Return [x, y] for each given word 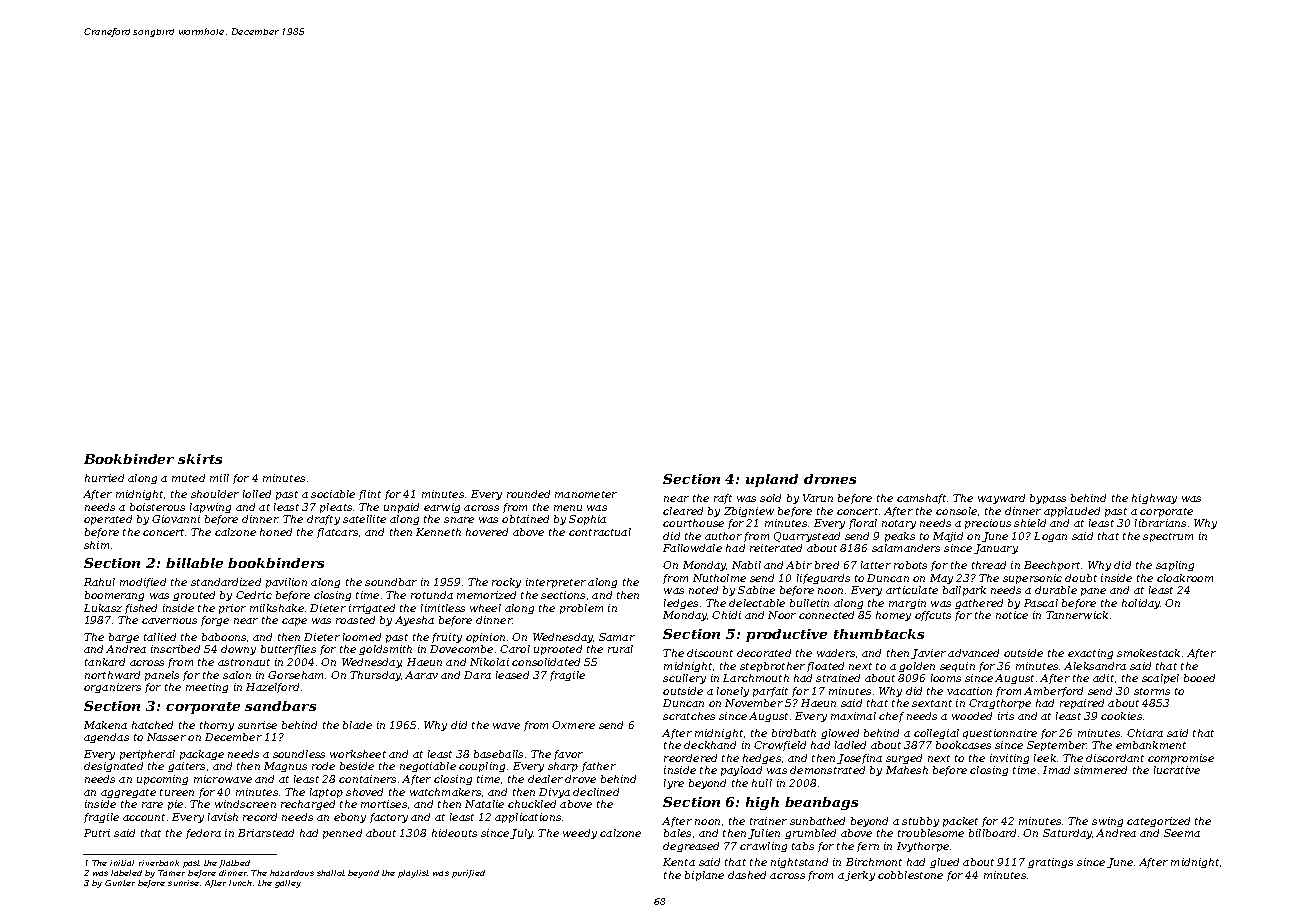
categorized [1158, 822]
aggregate [128, 793]
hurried [104, 478]
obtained [525, 519]
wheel [485, 608]
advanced [973, 653]
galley [288, 884]
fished [141, 609]
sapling [1175, 566]
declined [596, 792]
